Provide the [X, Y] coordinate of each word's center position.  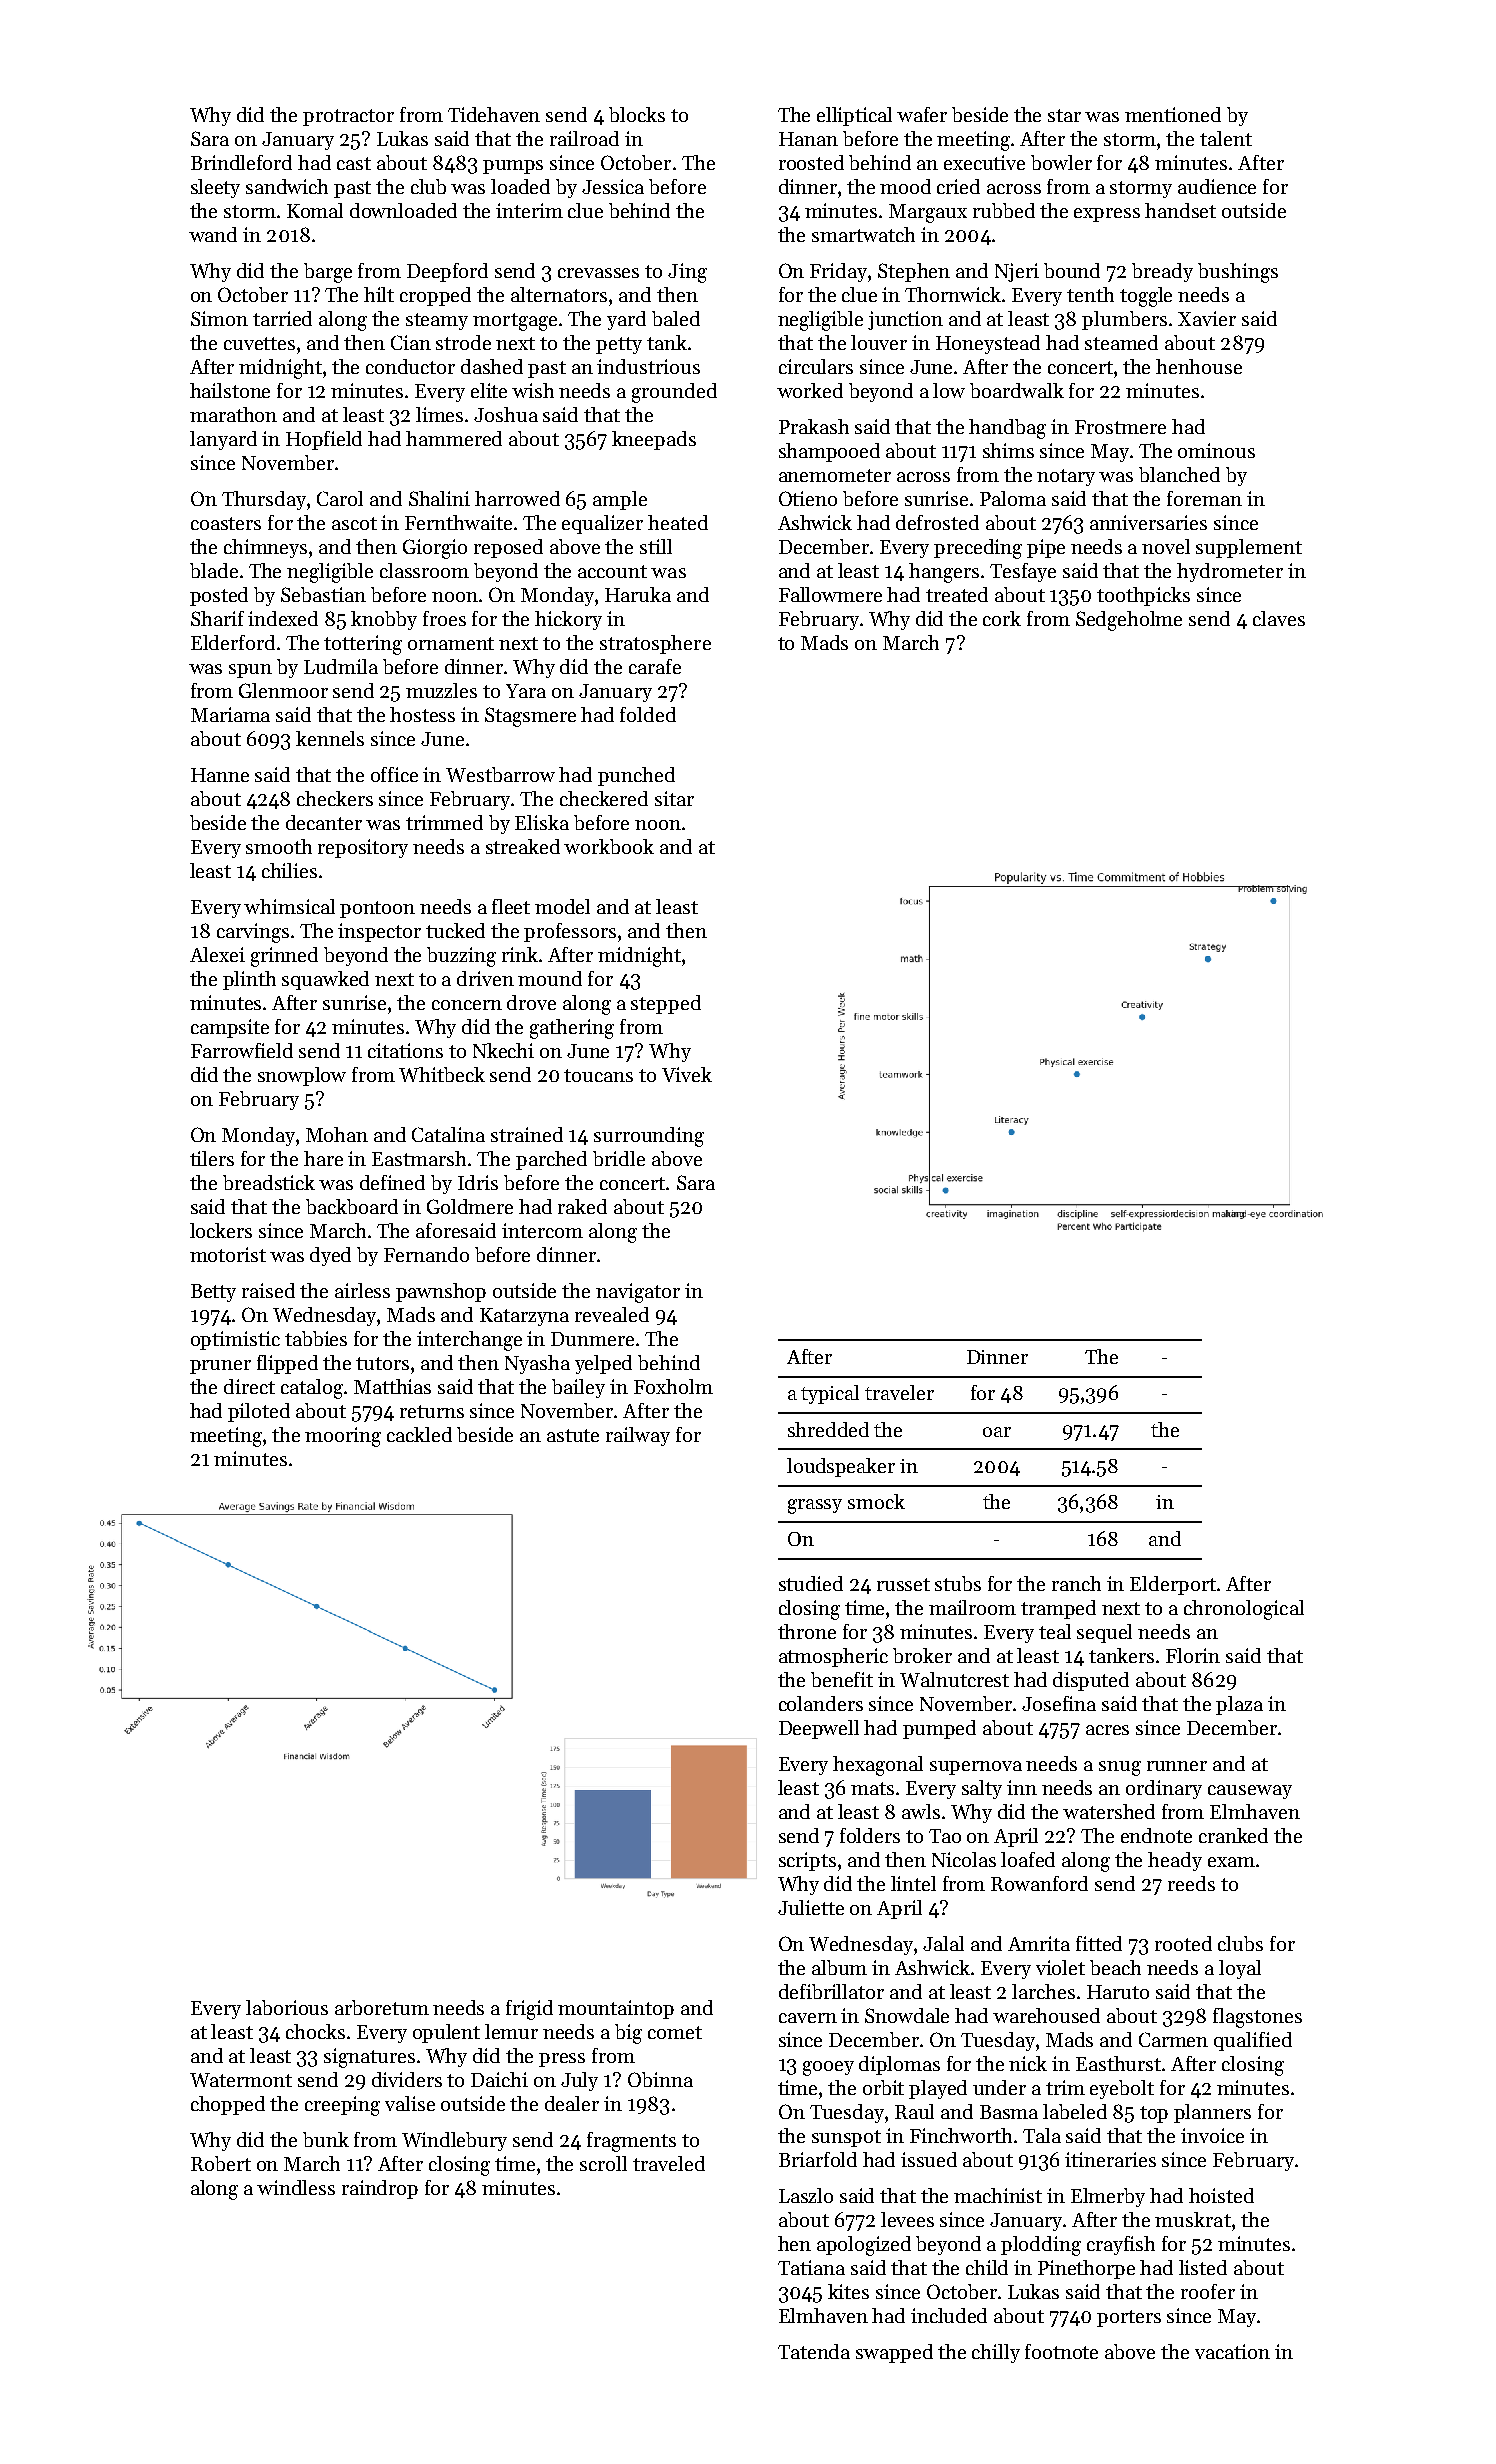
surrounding [649, 1137]
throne [807, 1631]
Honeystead [988, 344]
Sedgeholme [1129, 621]
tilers [212, 1158]
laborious [287, 2007]
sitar [674, 798]
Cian [411, 342]
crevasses [598, 273]
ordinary [1164, 1789]
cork [1002, 618]
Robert [221, 2163]
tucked [455, 930]
